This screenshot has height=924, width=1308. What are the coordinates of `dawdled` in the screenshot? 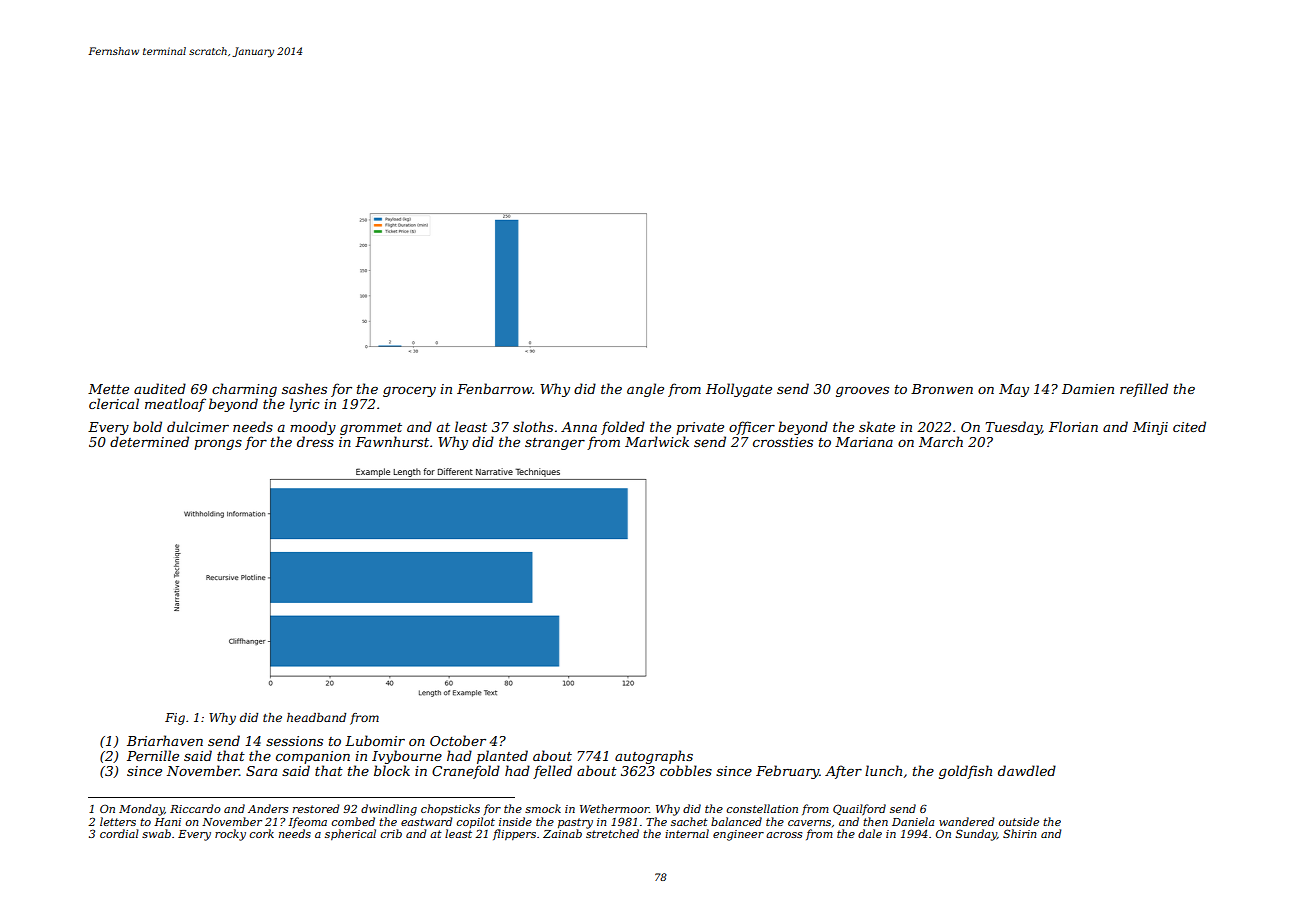 It's located at (1027, 770).
